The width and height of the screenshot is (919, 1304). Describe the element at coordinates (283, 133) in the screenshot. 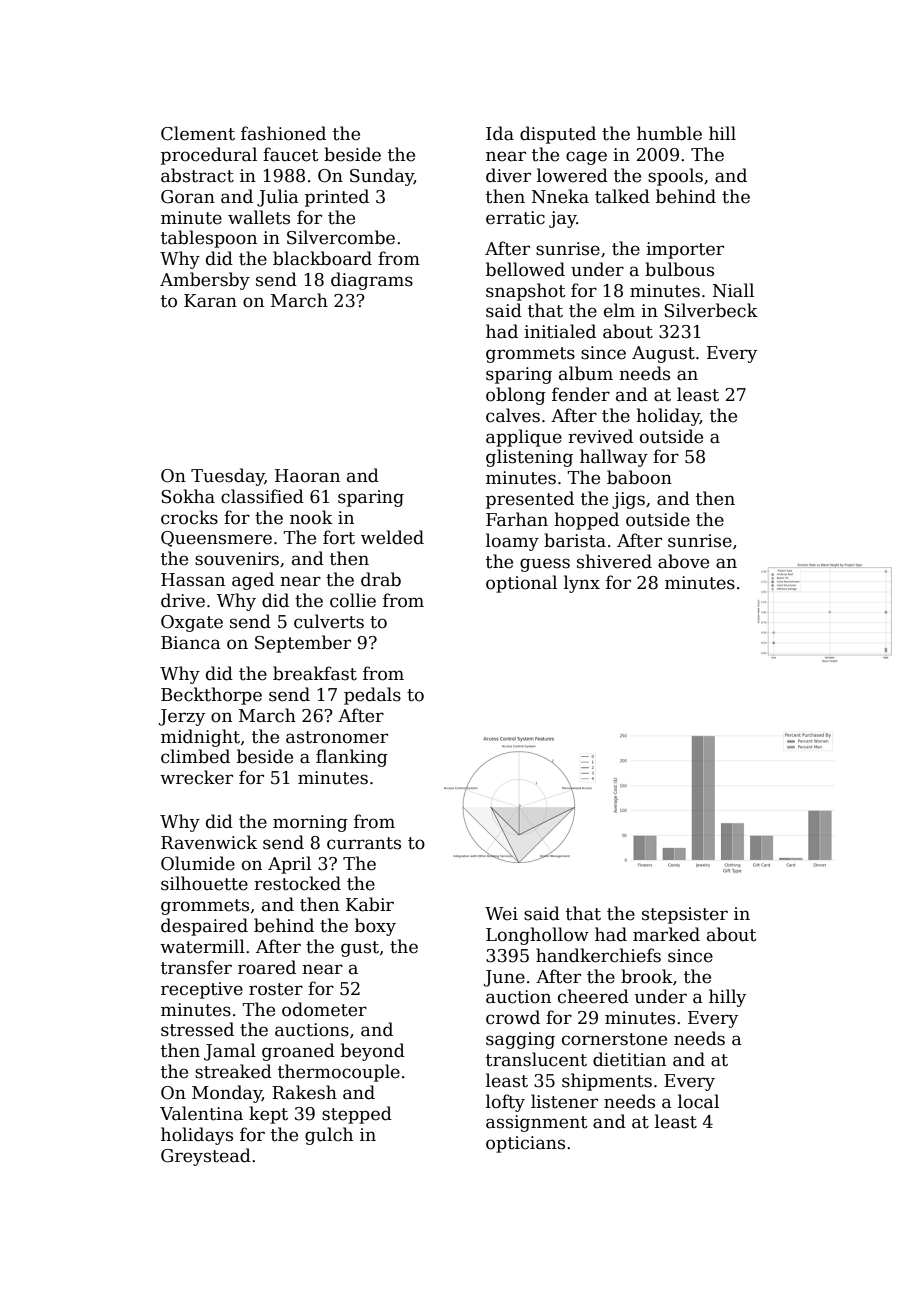

I see `fashioned` at that location.
